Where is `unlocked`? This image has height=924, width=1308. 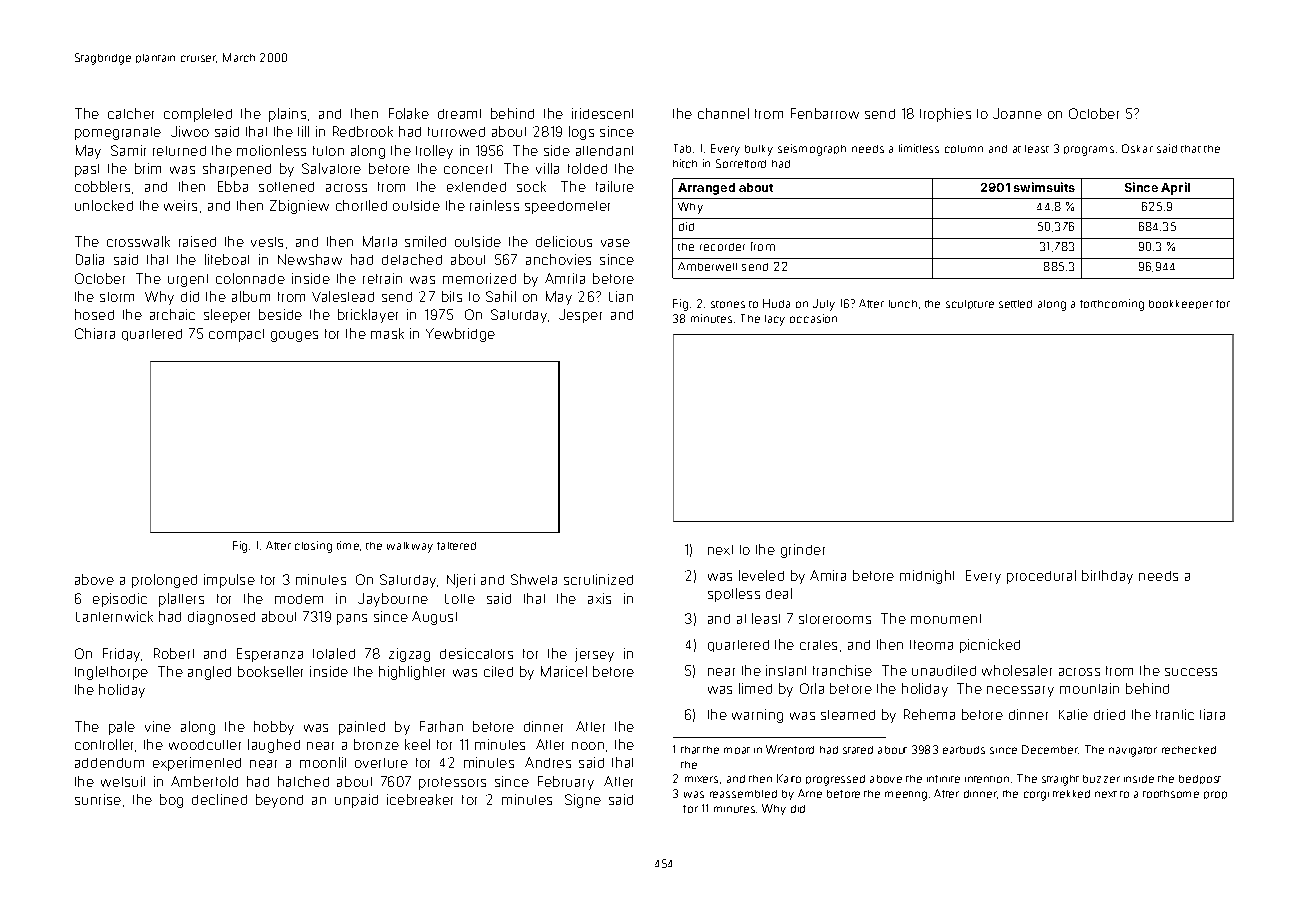 unlocked is located at coordinates (104, 205).
